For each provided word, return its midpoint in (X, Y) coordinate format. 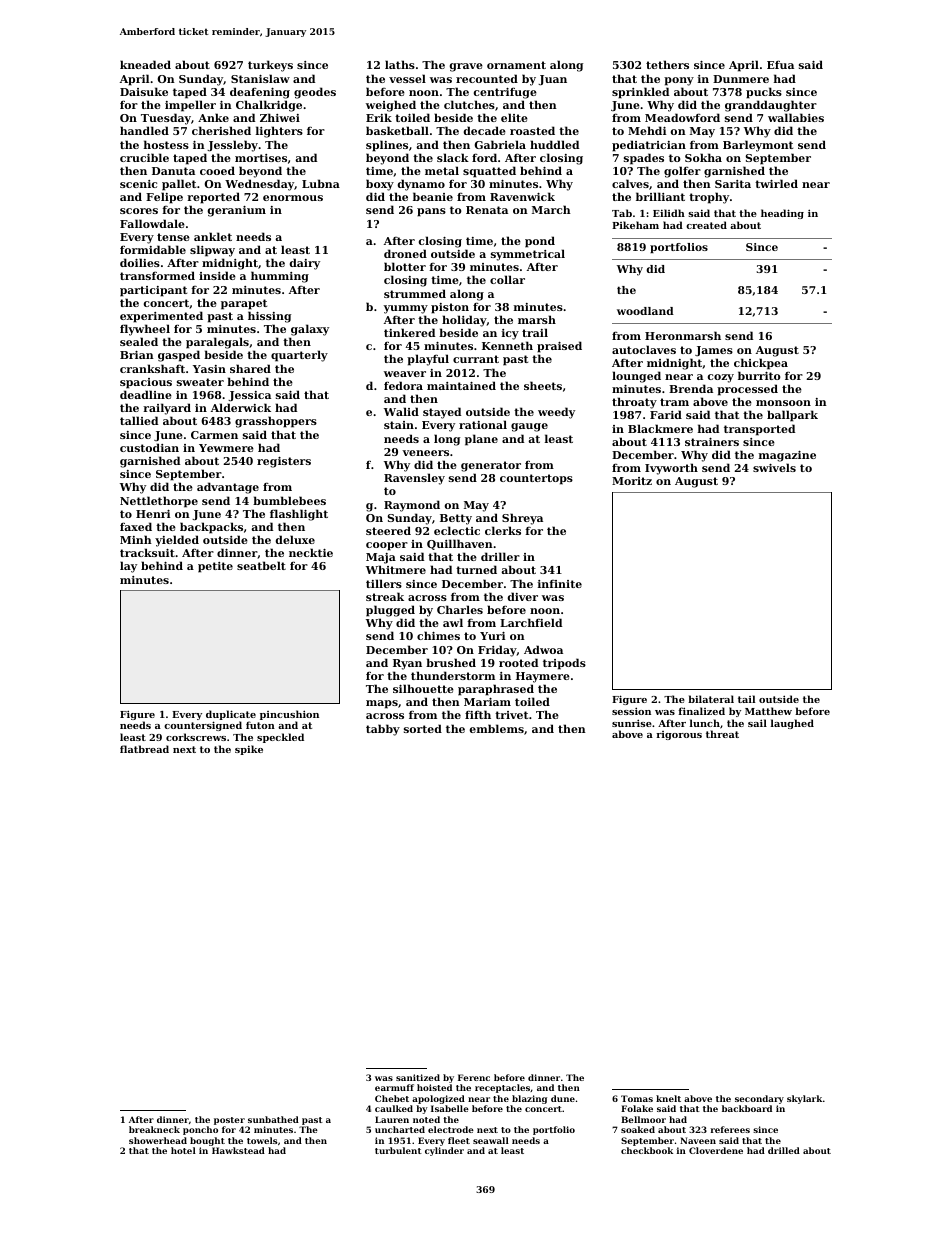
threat (722, 734)
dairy (305, 264)
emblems (497, 728)
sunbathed (273, 1119)
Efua (780, 64)
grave (466, 67)
